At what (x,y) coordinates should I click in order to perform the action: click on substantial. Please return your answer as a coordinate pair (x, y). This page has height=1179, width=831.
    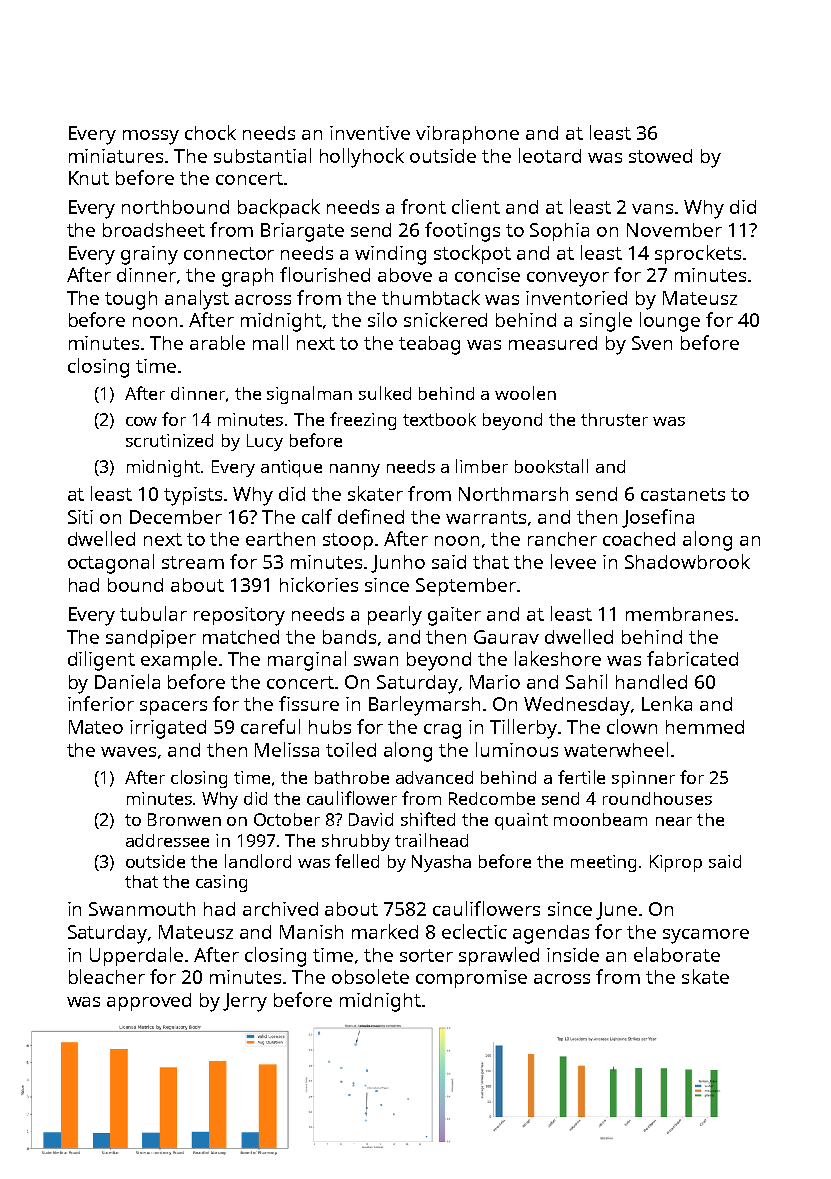
    Looking at the image, I should click on (262, 155).
